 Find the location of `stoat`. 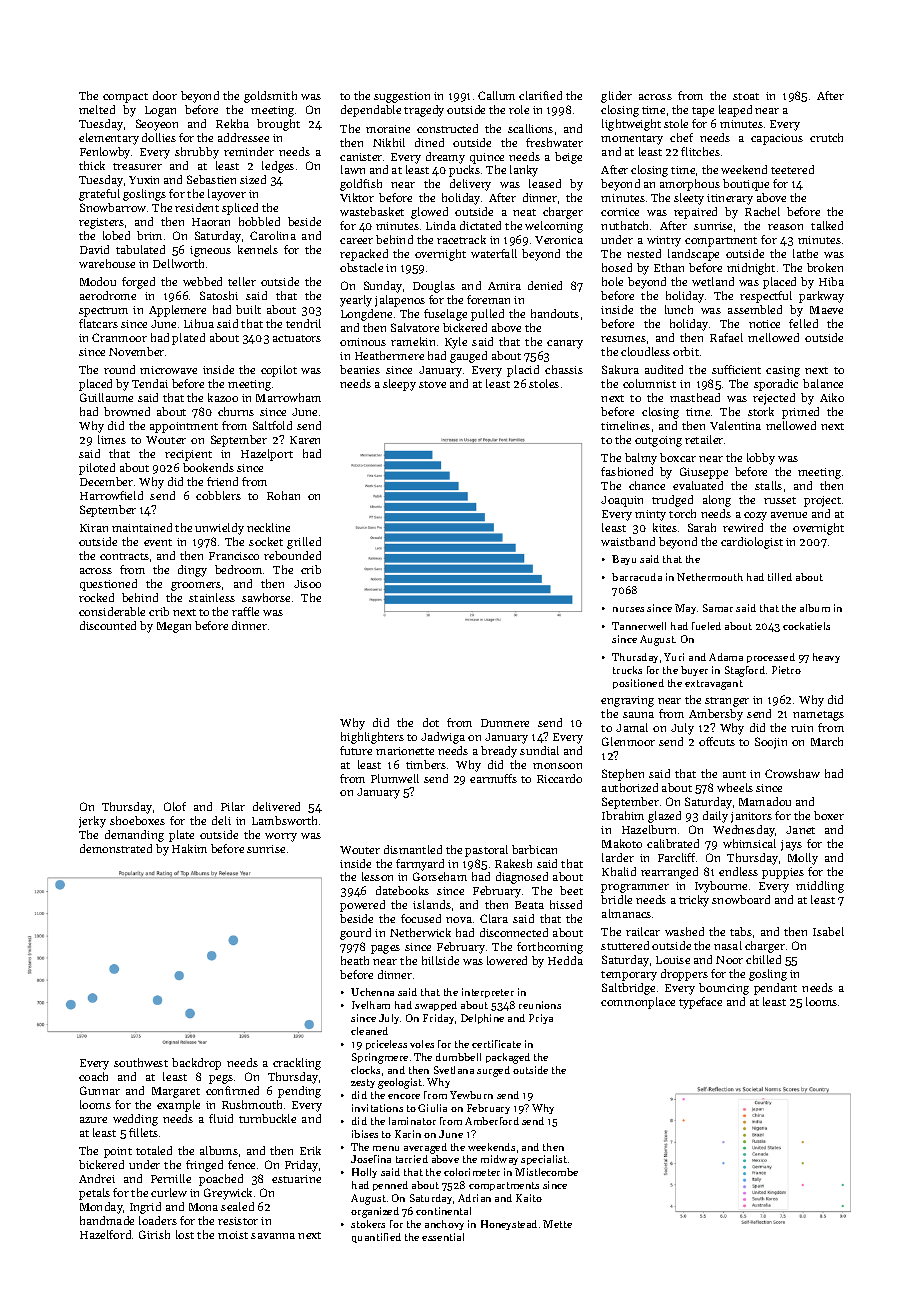

stoat is located at coordinates (746, 96).
